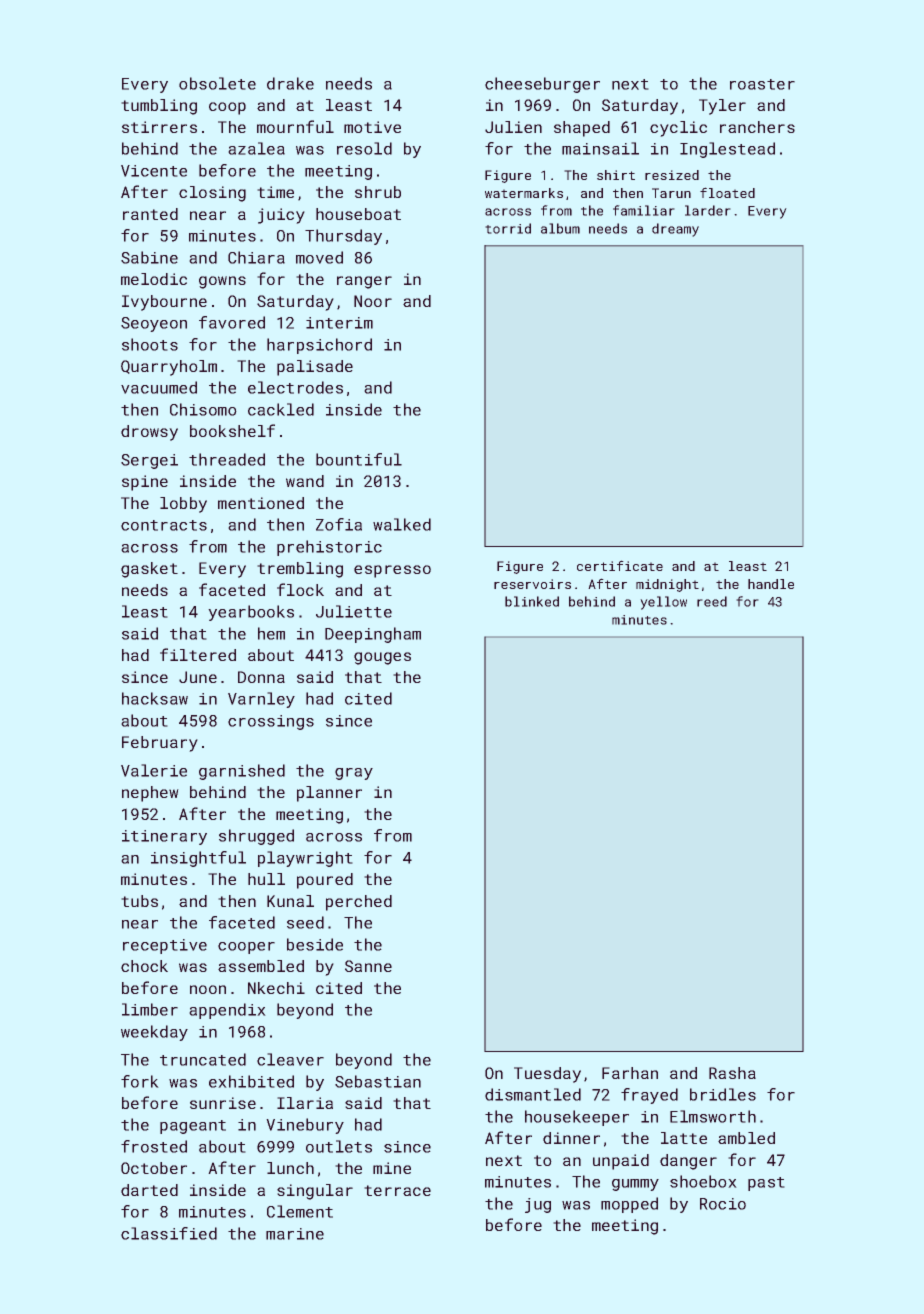  What do you see at coordinates (217, 83) in the screenshot?
I see `obsolete` at bounding box center [217, 83].
